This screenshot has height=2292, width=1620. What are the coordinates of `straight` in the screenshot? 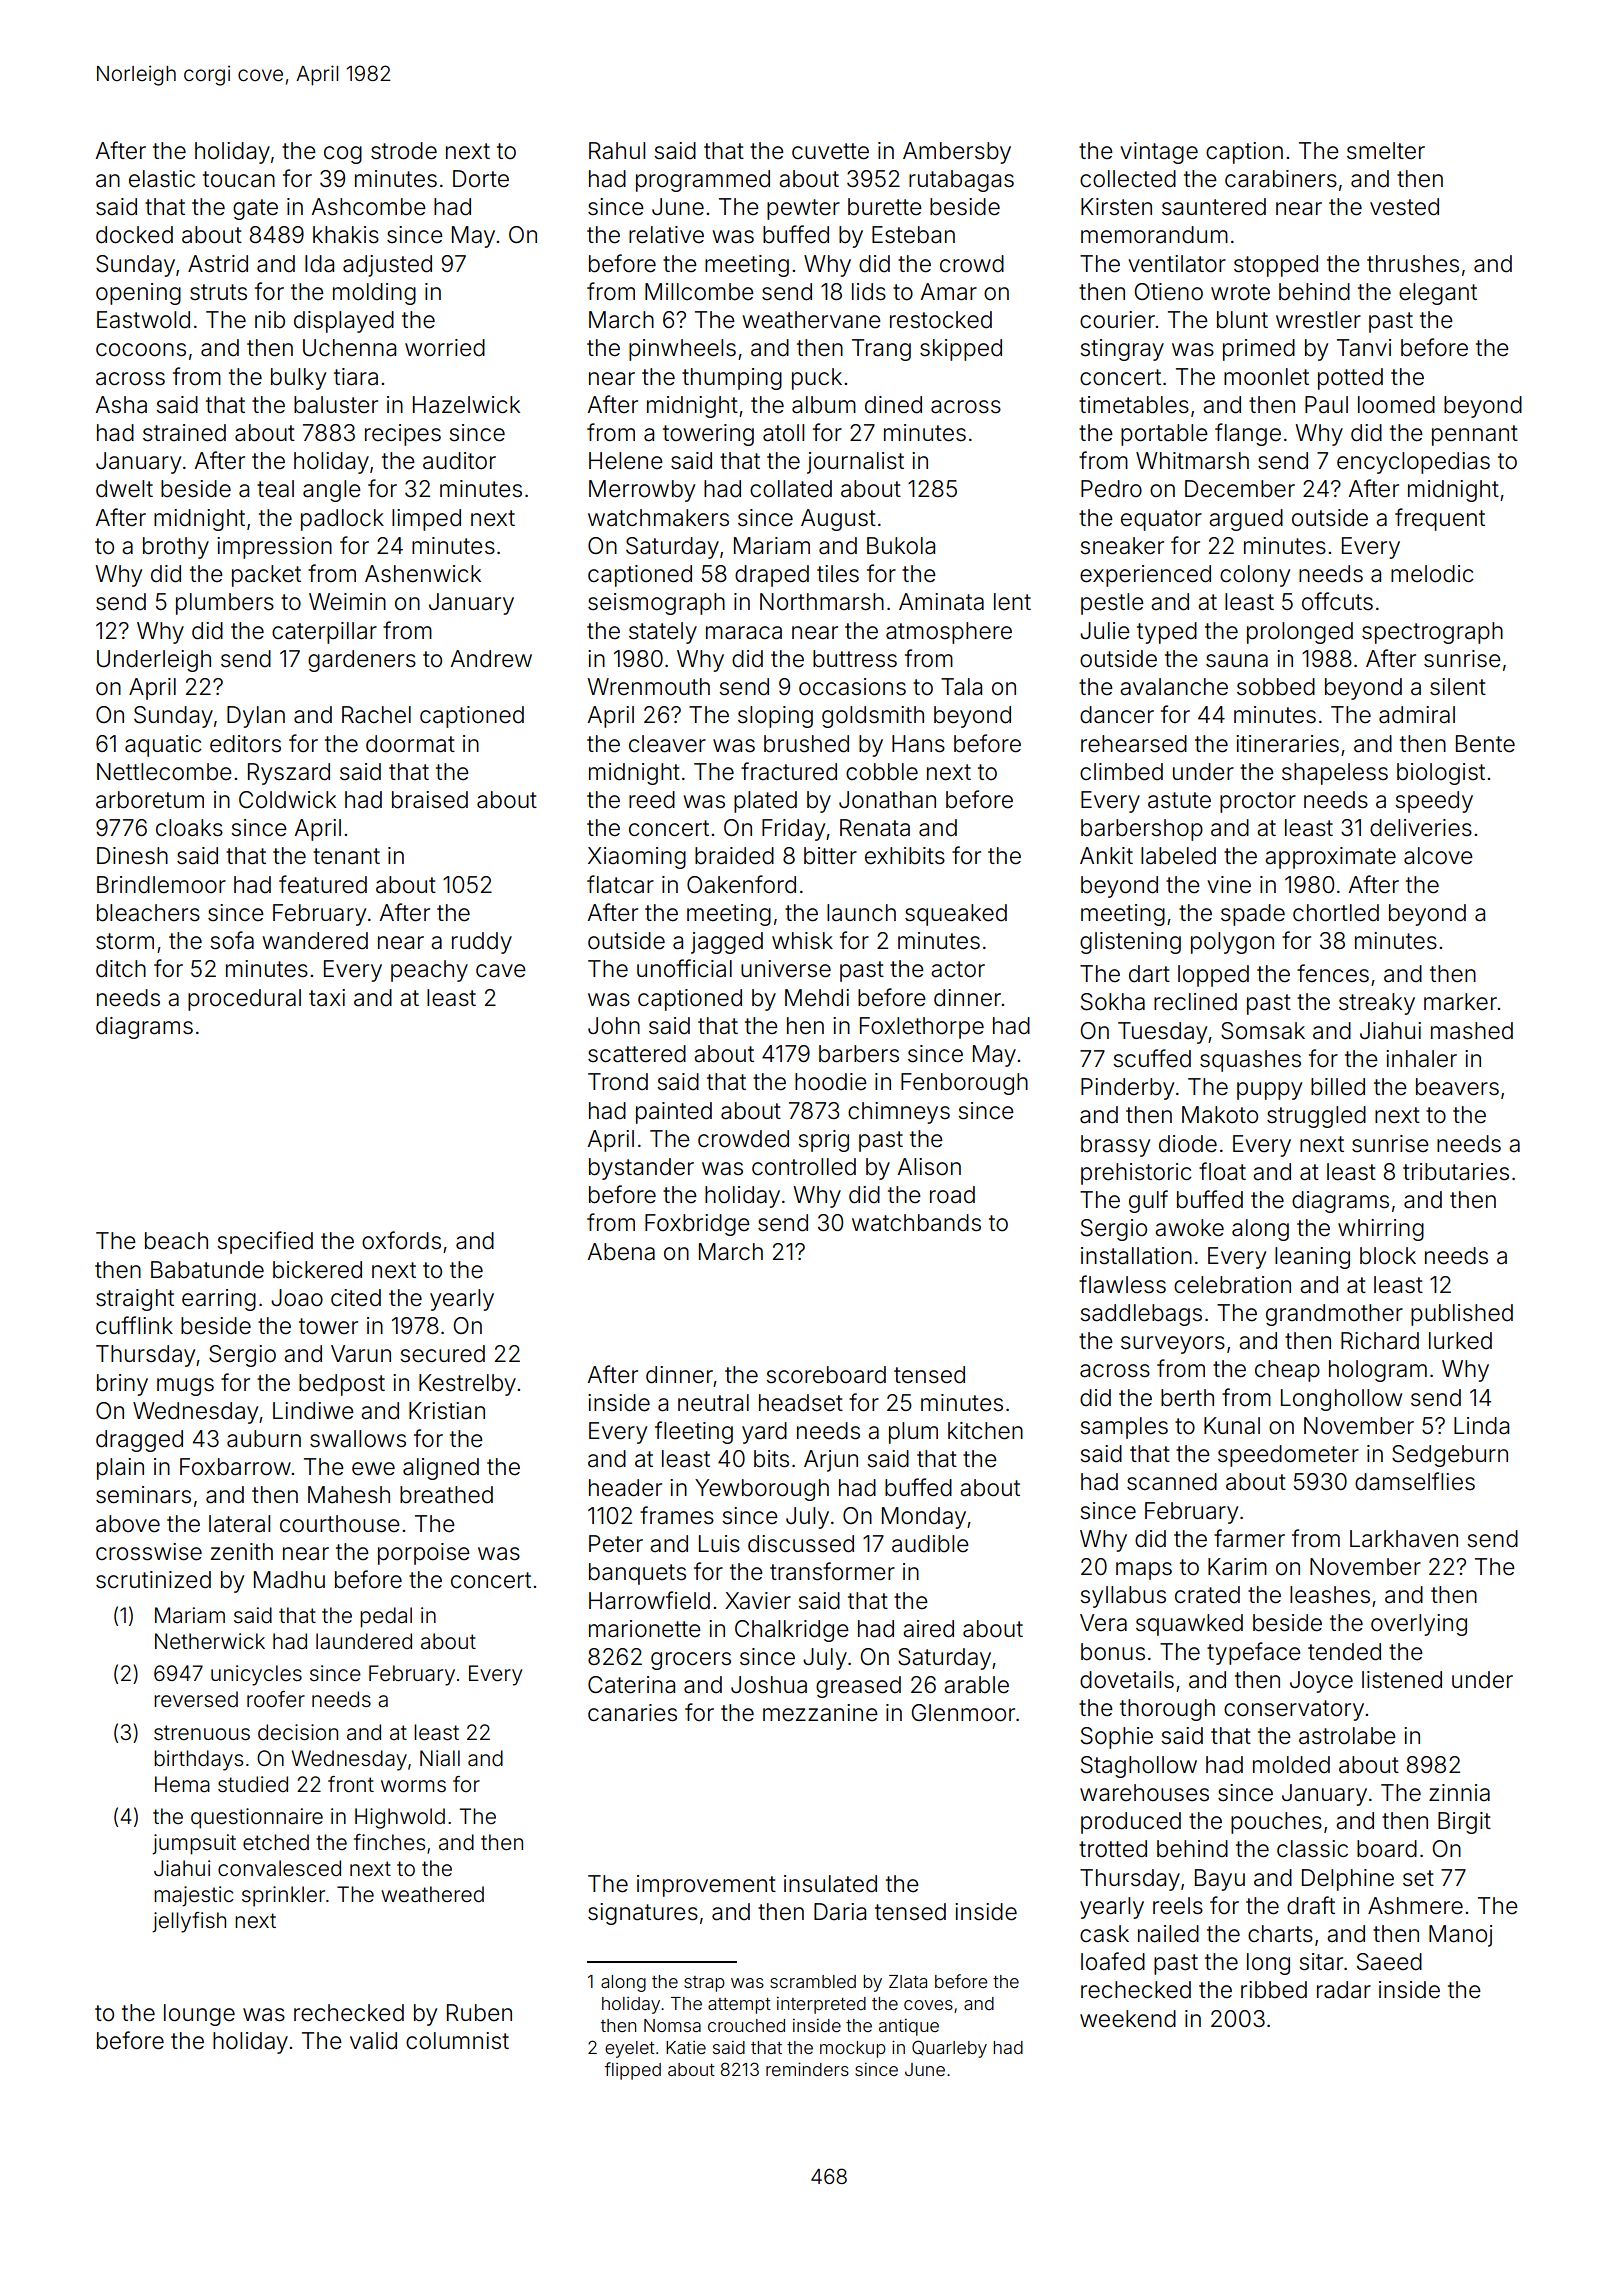 It's located at (135, 1300).
